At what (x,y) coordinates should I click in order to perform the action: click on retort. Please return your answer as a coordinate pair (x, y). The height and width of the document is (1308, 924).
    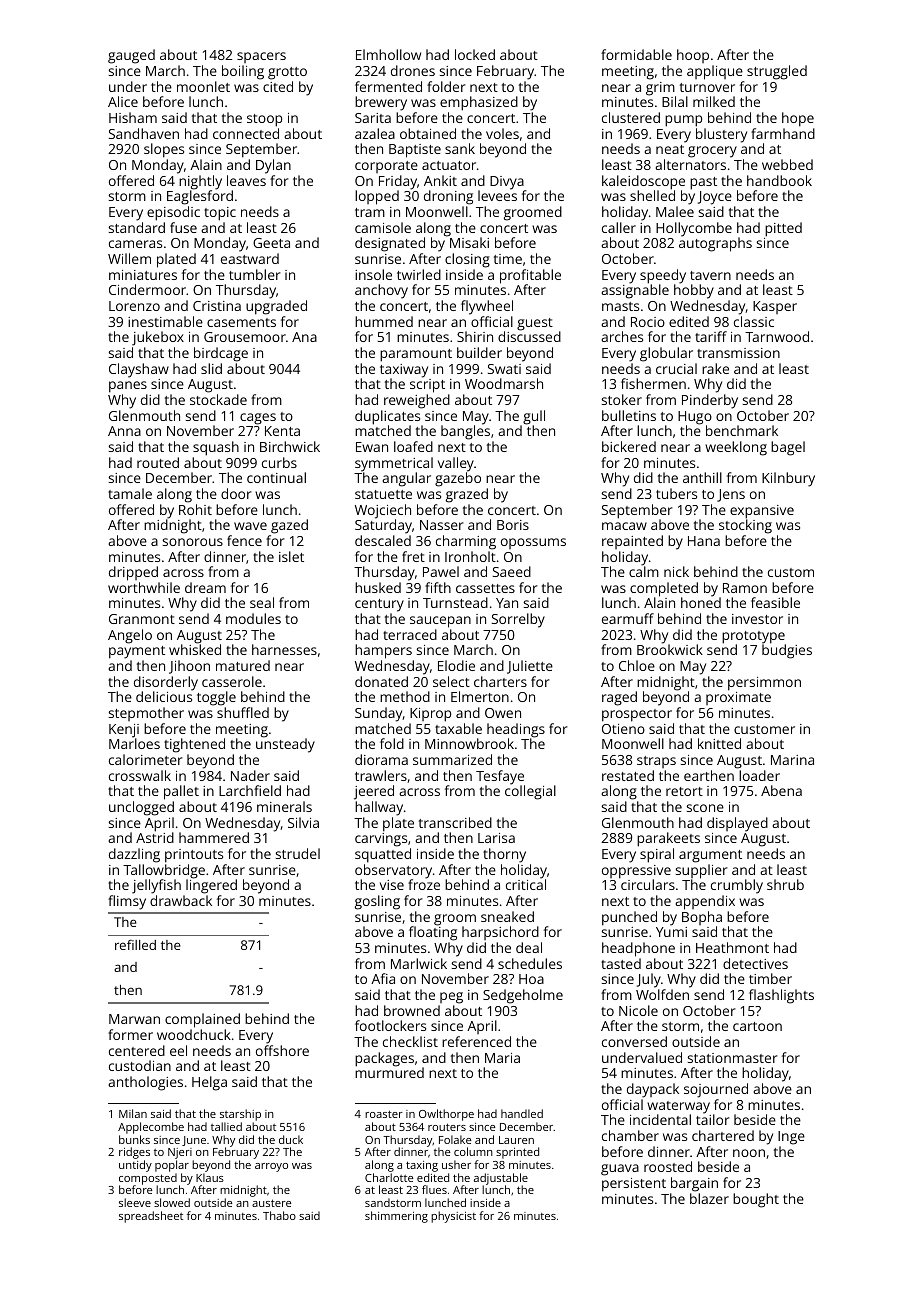
    Looking at the image, I should click on (684, 791).
